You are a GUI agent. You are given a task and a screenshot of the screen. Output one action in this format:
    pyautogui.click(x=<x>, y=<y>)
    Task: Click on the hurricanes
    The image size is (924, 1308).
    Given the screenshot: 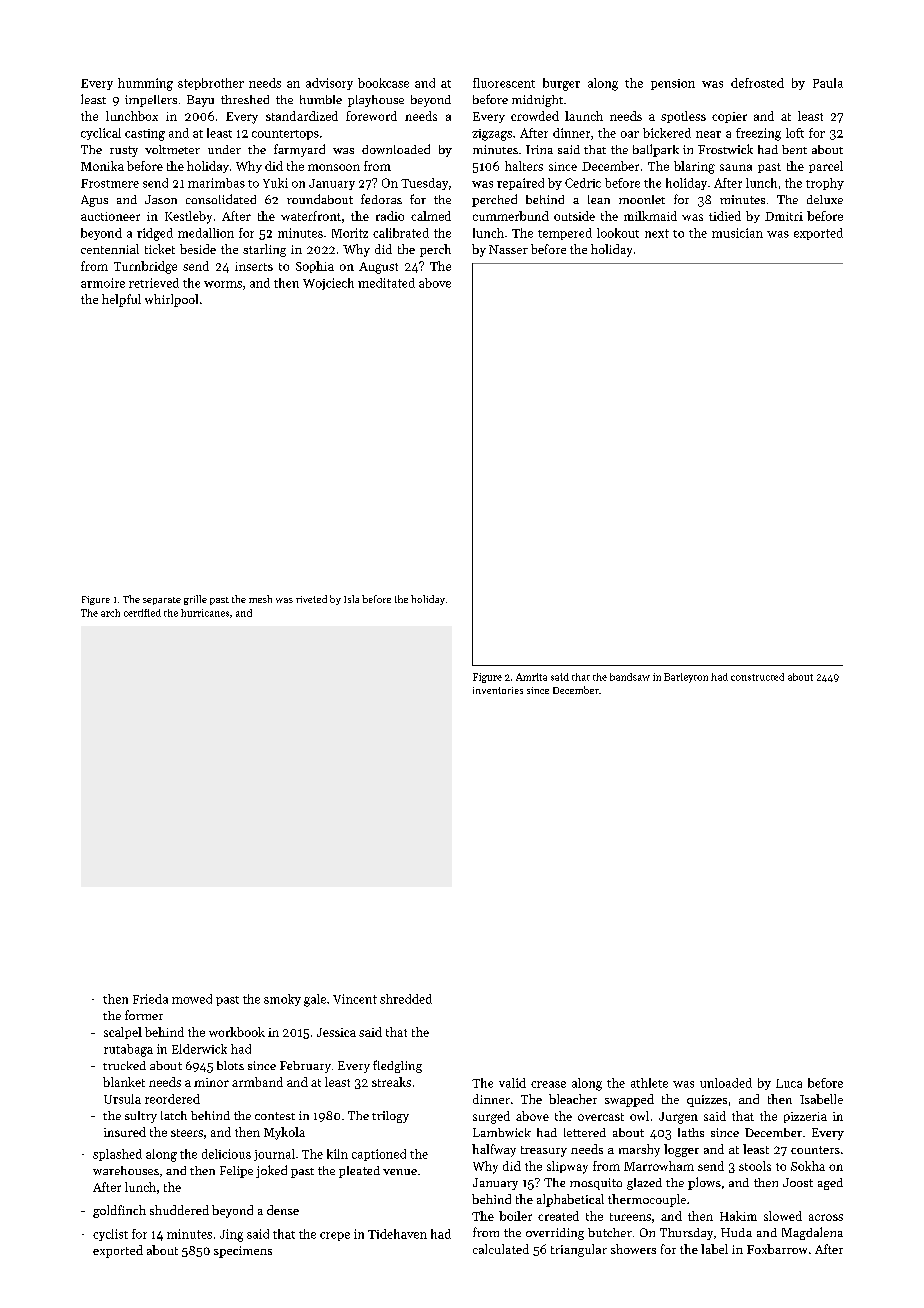 What is the action you would take?
    pyautogui.click(x=205, y=613)
